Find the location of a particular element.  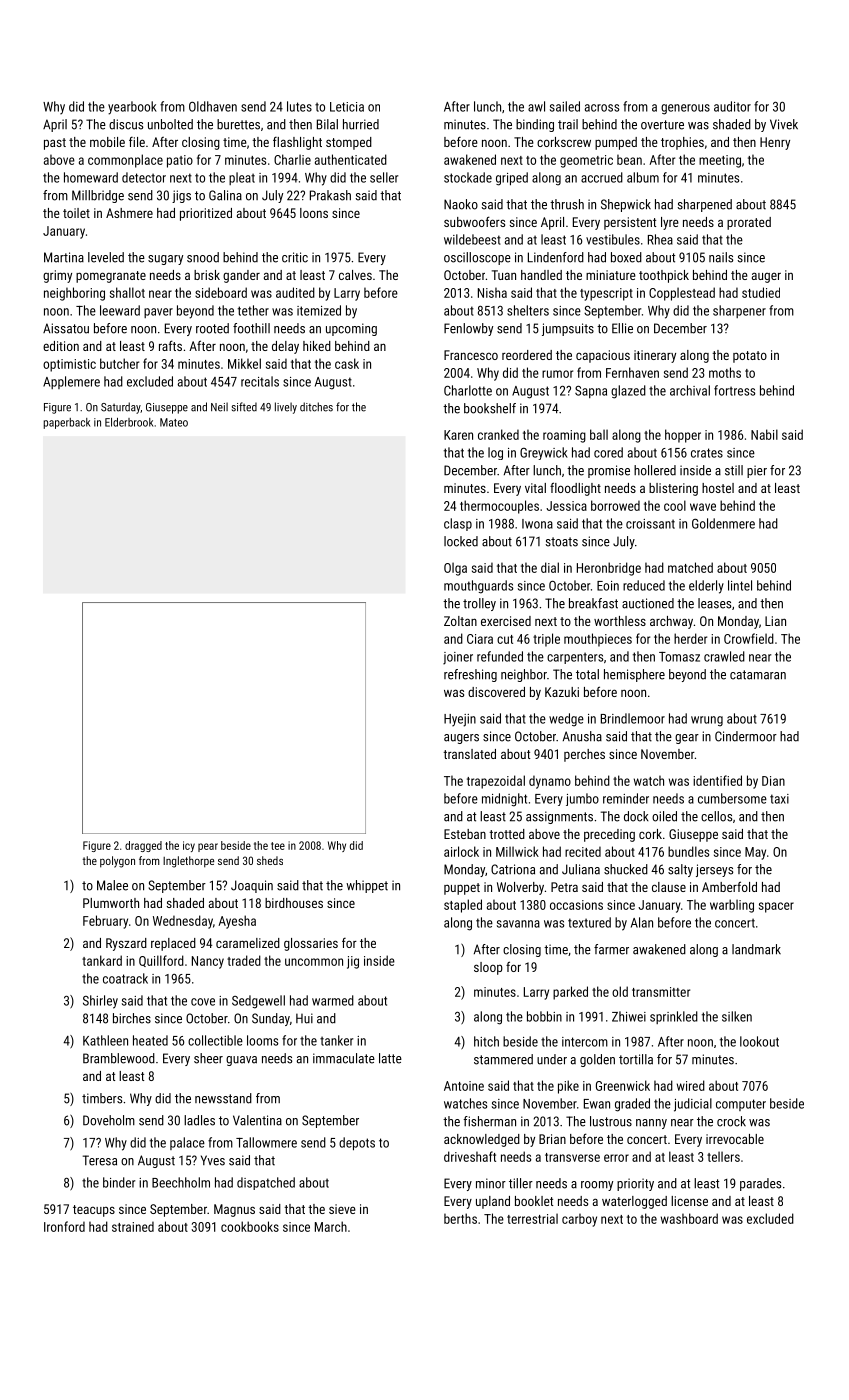

Martina is located at coordinates (64, 257).
